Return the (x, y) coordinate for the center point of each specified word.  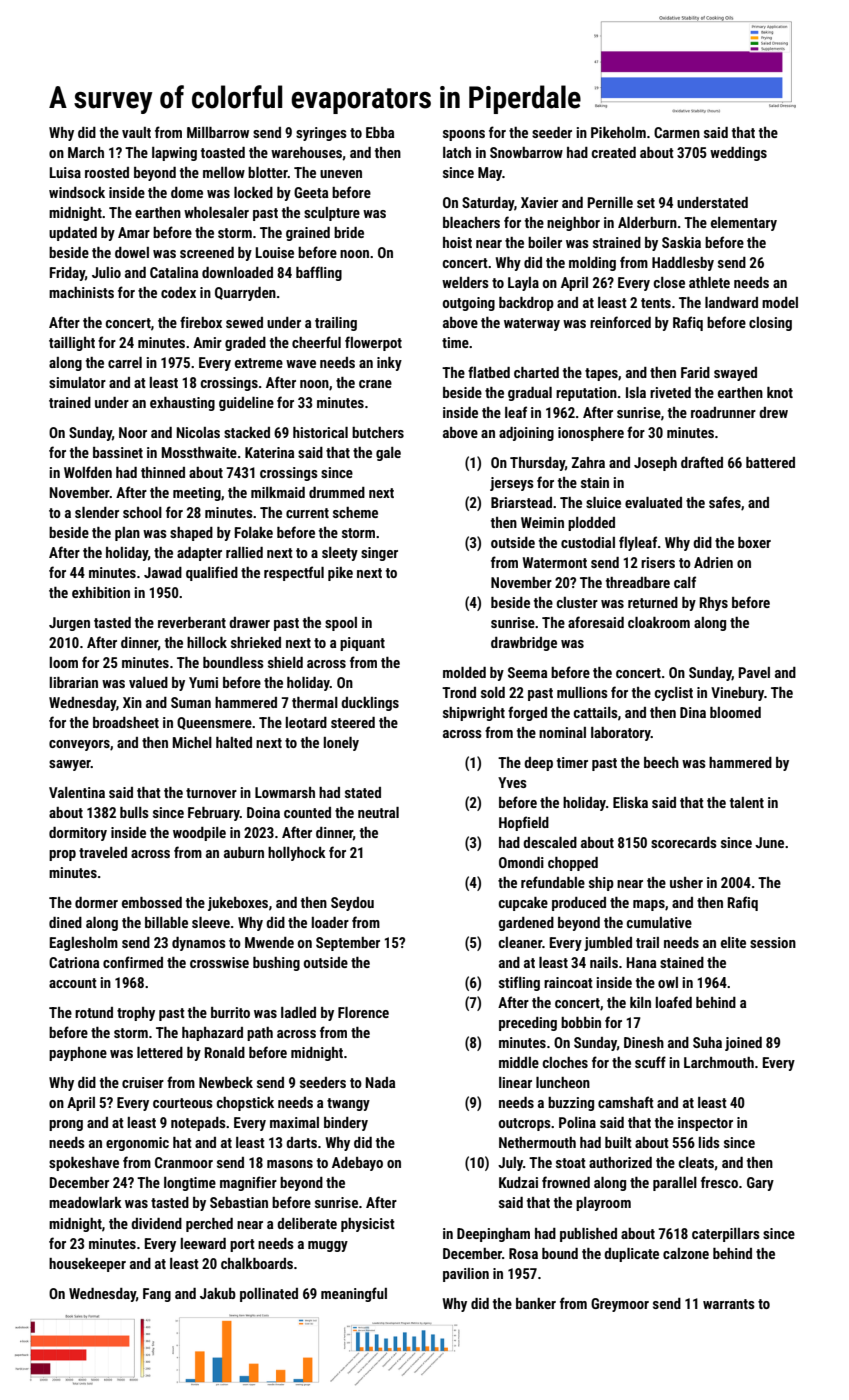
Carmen (677, 132)
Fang (157, 1295)
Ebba (380, 132)
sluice (603, 502)
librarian (74, 682)
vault (136, 132)
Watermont (554, 562)
